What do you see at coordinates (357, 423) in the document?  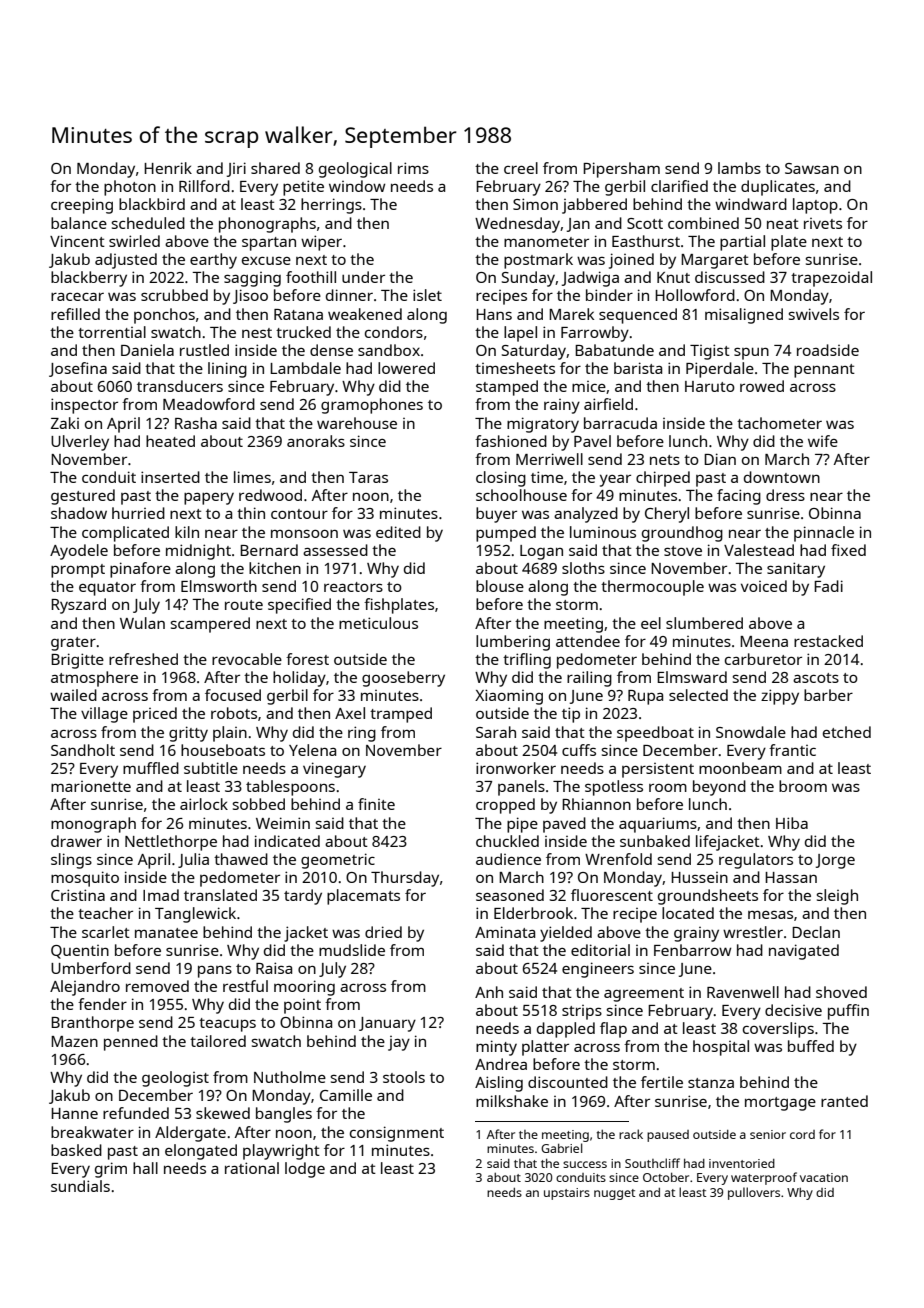 I see `warehouse` at bounding box center [357, 423].
